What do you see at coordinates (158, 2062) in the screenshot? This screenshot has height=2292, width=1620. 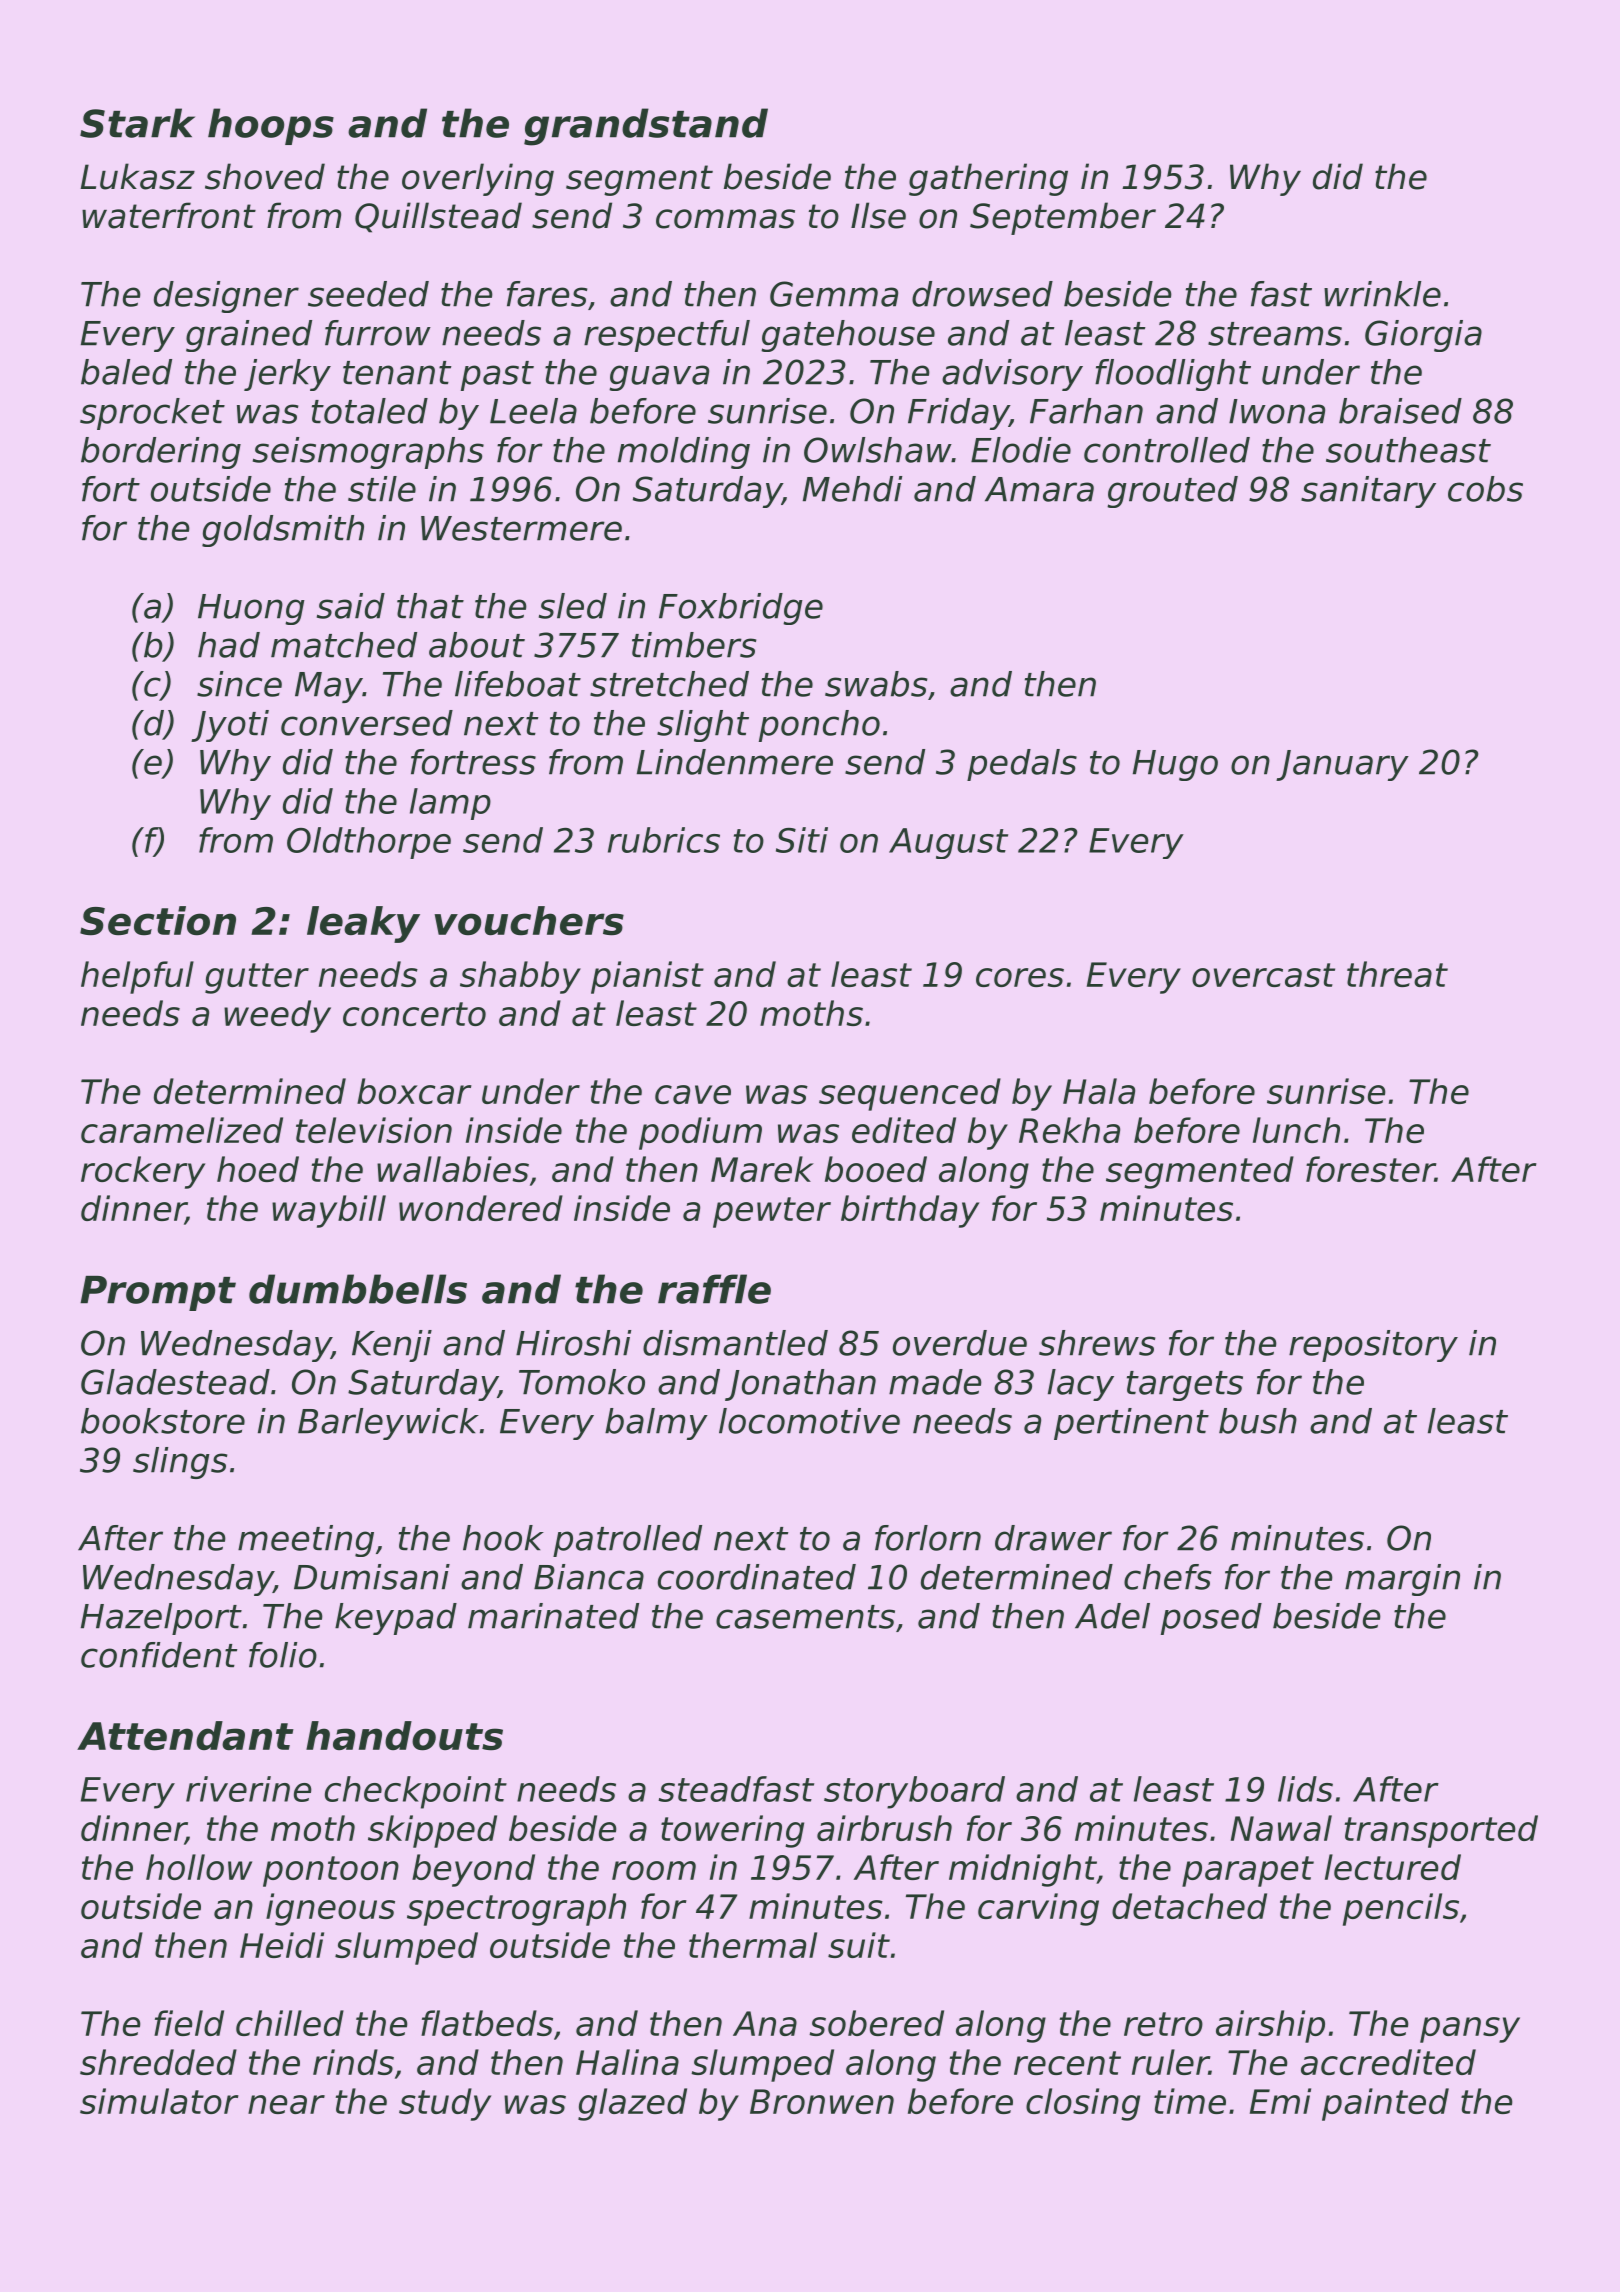 I see `shredded` at bounding box center [158, 2062].
